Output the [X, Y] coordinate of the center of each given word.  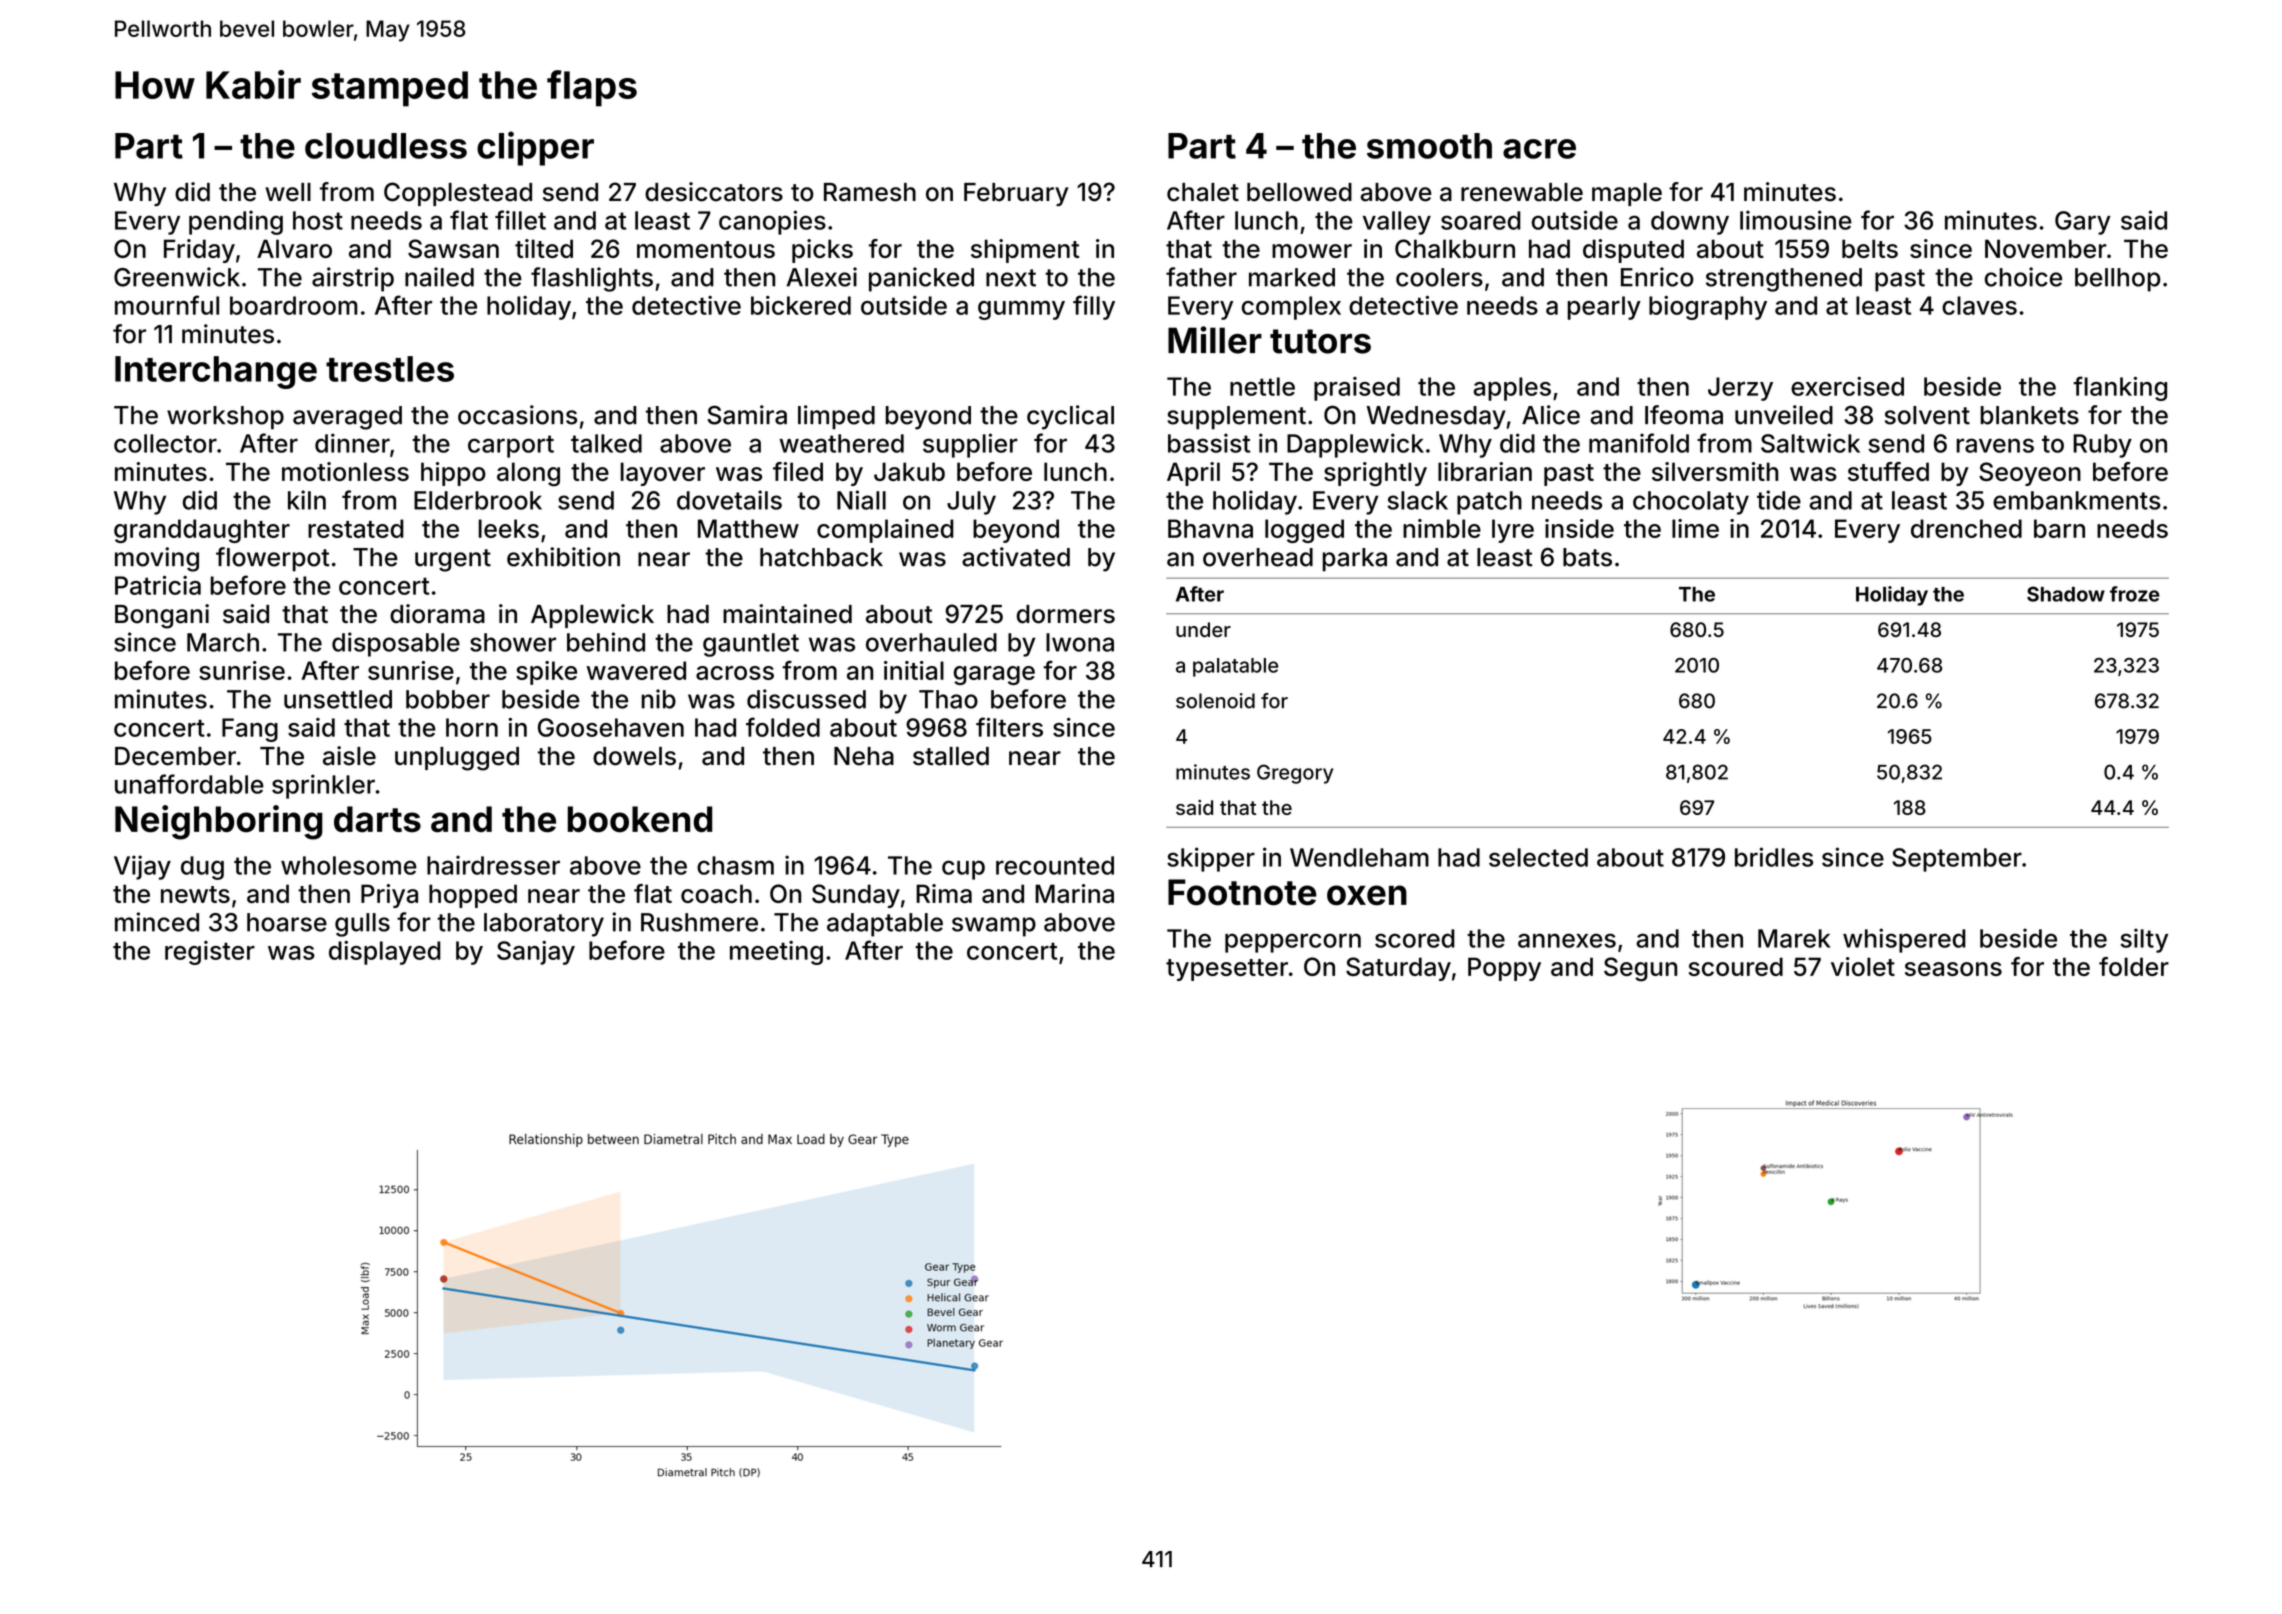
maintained [787, 614]
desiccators [714, 192]
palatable [1235, 667]
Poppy [1504, 969]
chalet [1203, 192]
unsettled [338, 699]
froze [2135, 594]
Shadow [2066, 594]
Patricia [158, 585]
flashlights [592, 279]
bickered [801, 305]
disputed [1633, 251]
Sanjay [536, 953]
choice [2023, 277]
